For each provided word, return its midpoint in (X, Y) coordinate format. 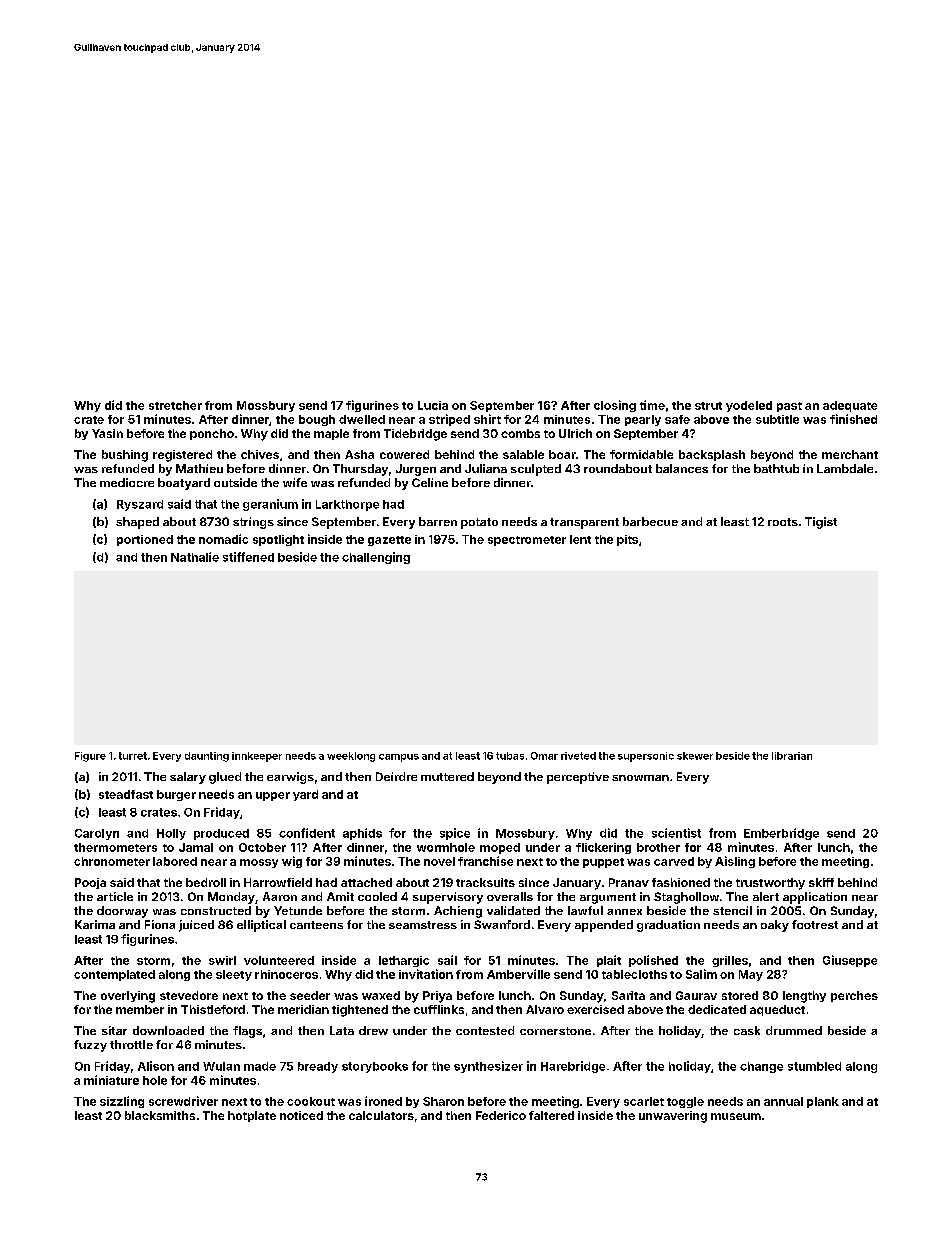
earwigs (290, 778)
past (789, 407)
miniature (111, 1080)
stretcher (175, 405)
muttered (447, 776)
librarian (792, 756)
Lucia (433, 405)
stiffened (248, 557)
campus (399, 758)
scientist (676, 833)
